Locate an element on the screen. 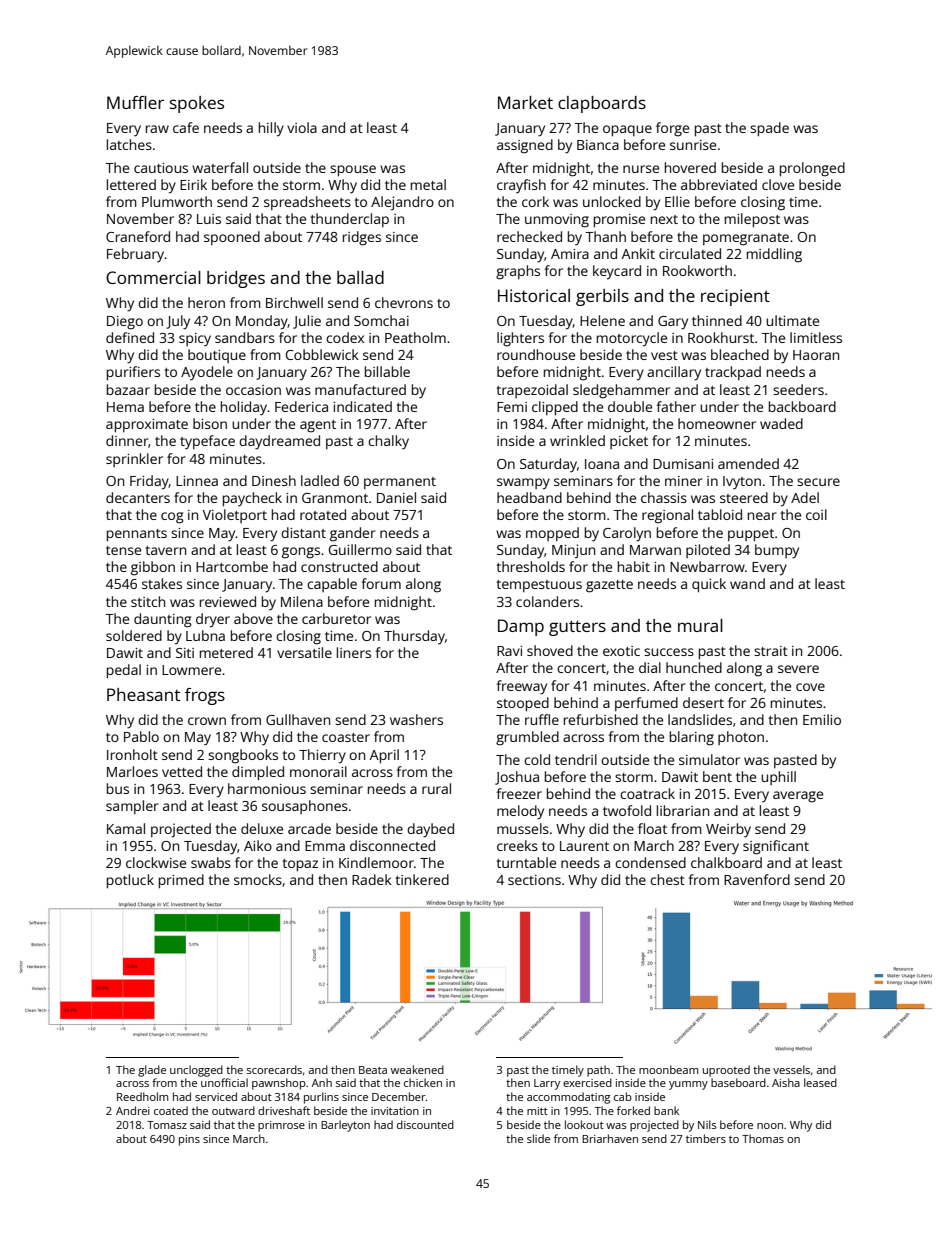 This screenshot has height=1233, width=952. viola is located at coordinates (302, 127).
